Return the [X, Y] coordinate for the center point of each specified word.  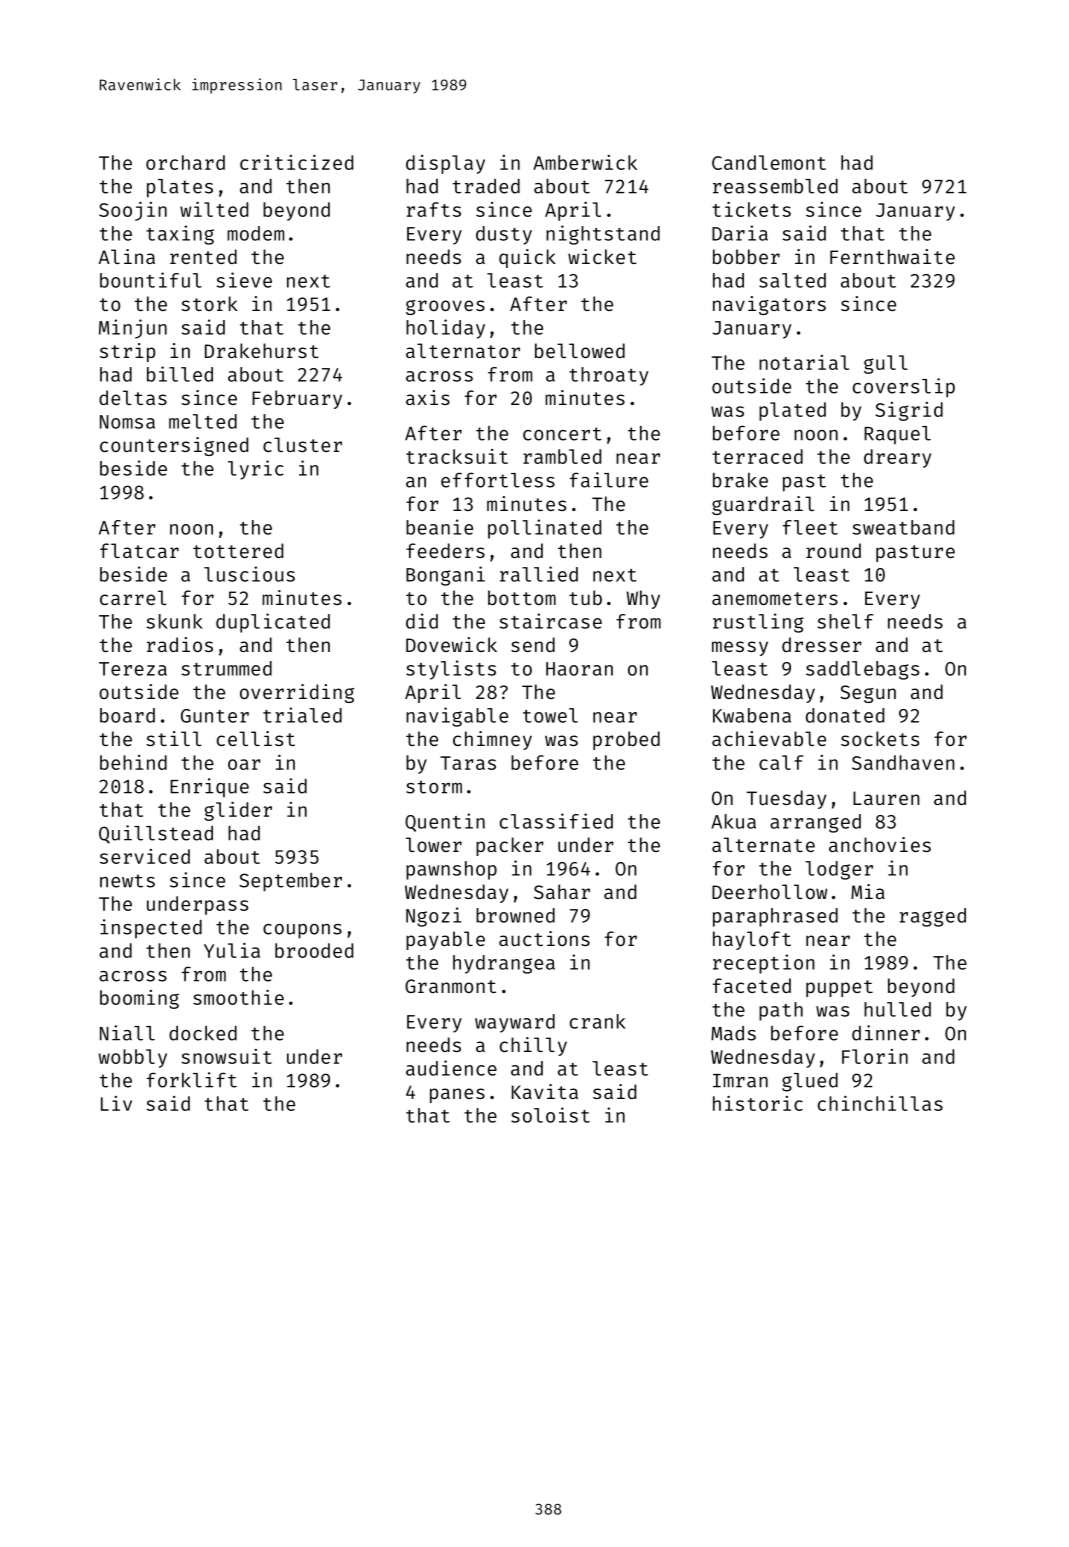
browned [515, 915]
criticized [296, 162]
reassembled [775, 186]
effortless [498, 480]
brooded [314, 950]
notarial [804, 362]
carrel [133, 597]
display [445, 164]
